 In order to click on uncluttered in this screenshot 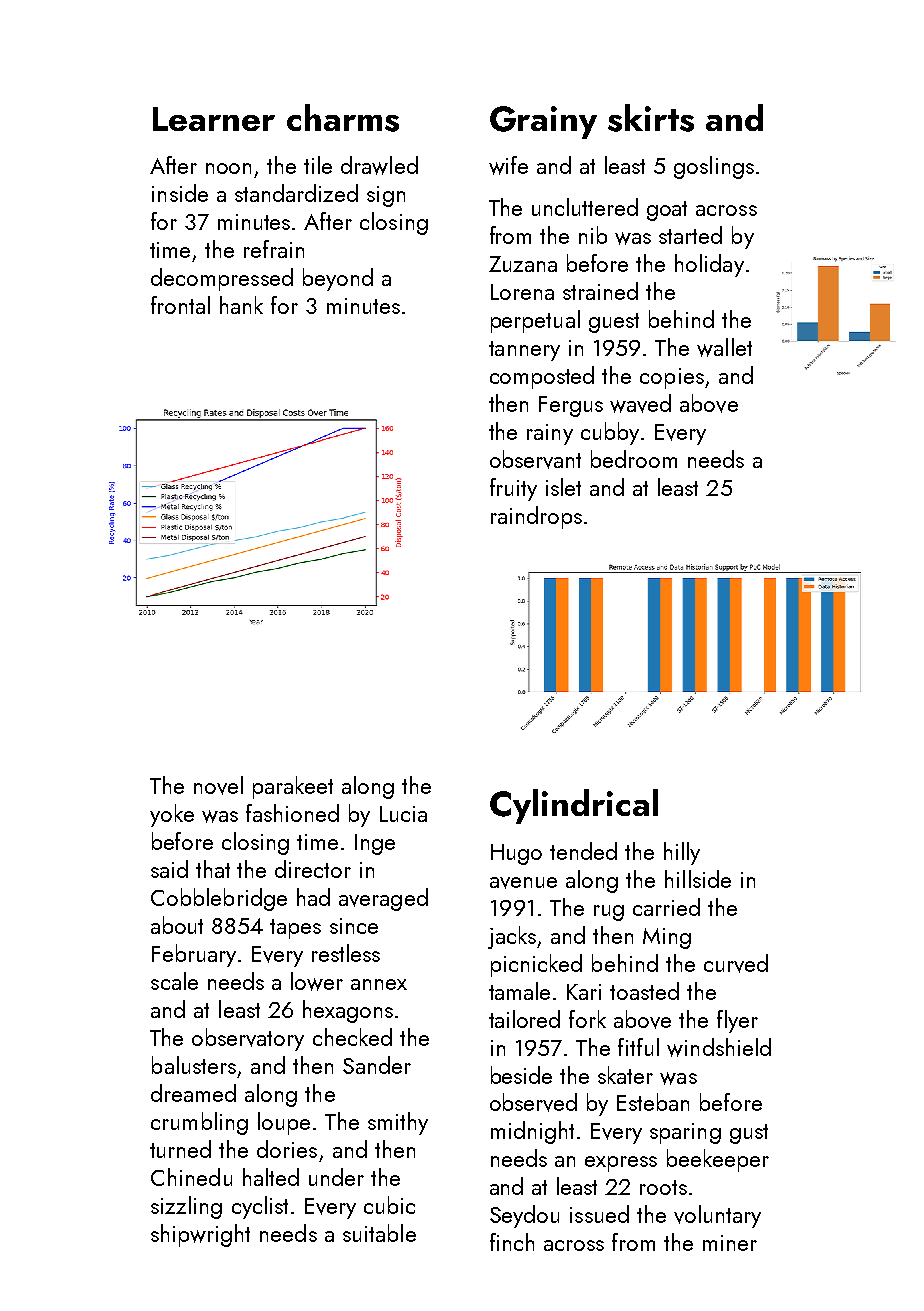, I will do `click(585, 207)`.
